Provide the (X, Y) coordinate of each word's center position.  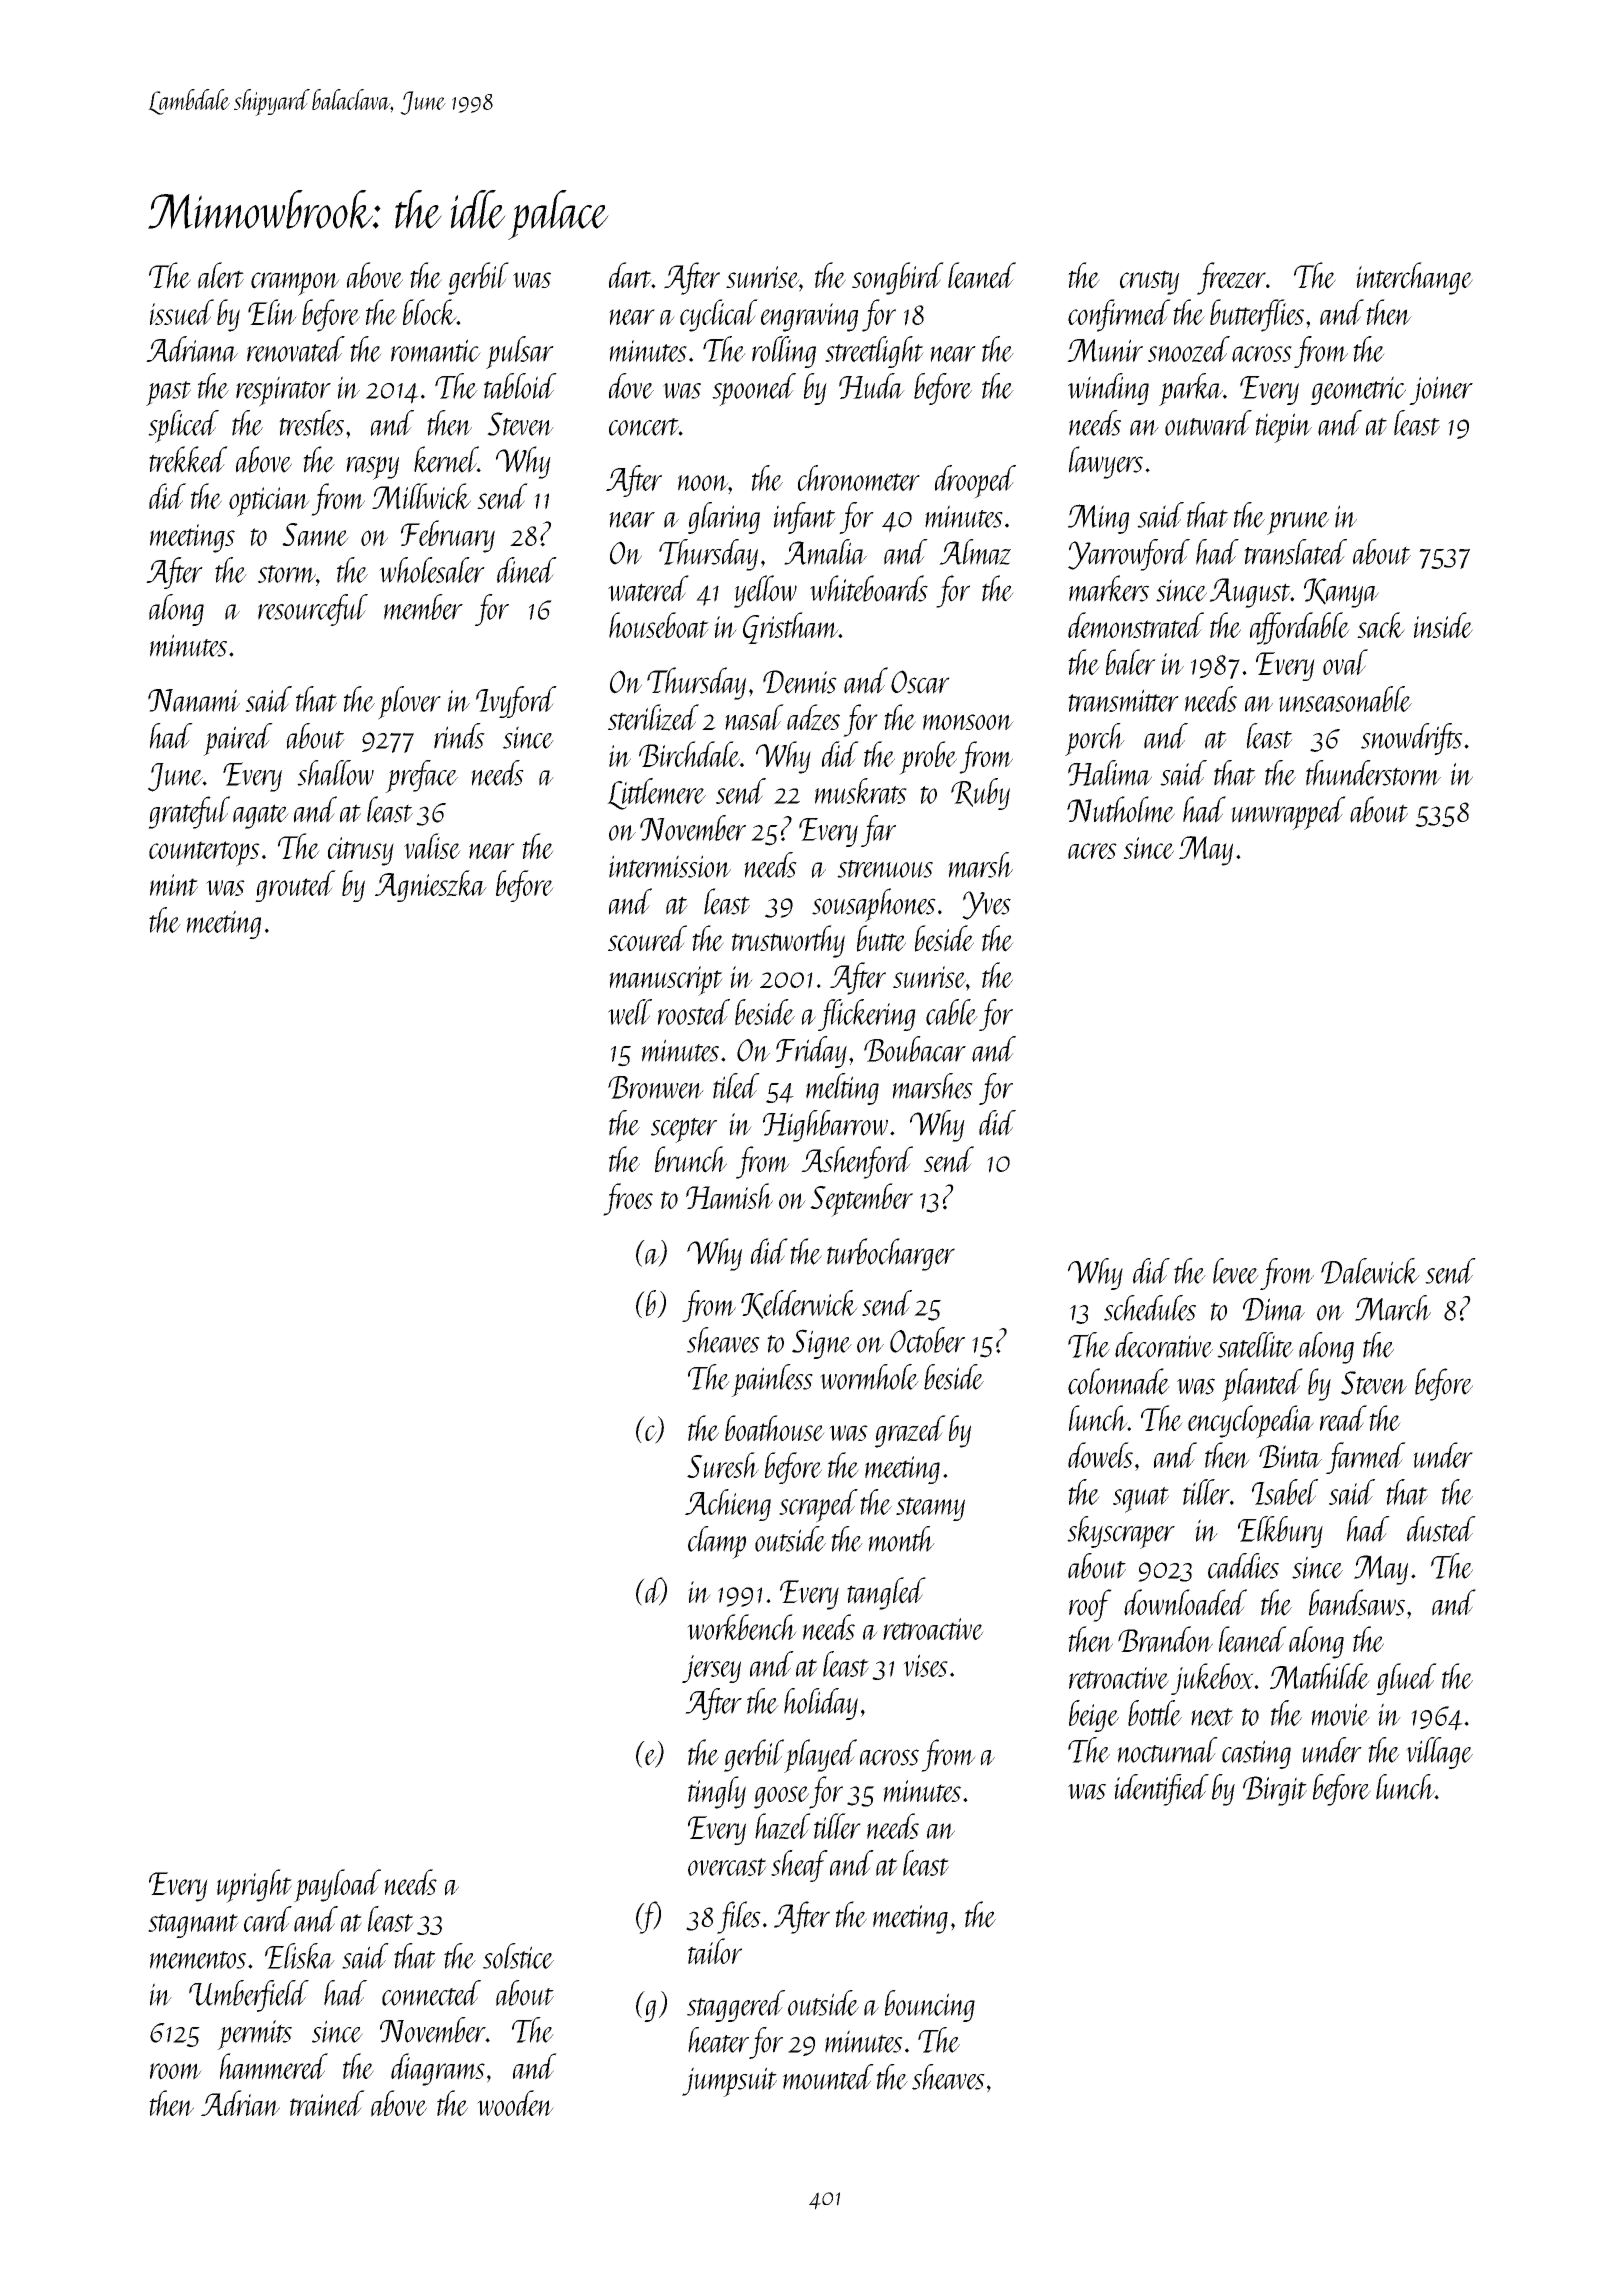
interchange (1414, 278)
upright (254, 1886)
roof (1090, 1605)
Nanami (194, 700)
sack (1381, 625)
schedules (1150, 1308)
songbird (898, 278)
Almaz (975, 552)
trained (327, 2103)
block (430, 312)
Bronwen (656, 1087)
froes (628, 1199)
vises (925, 1665)
